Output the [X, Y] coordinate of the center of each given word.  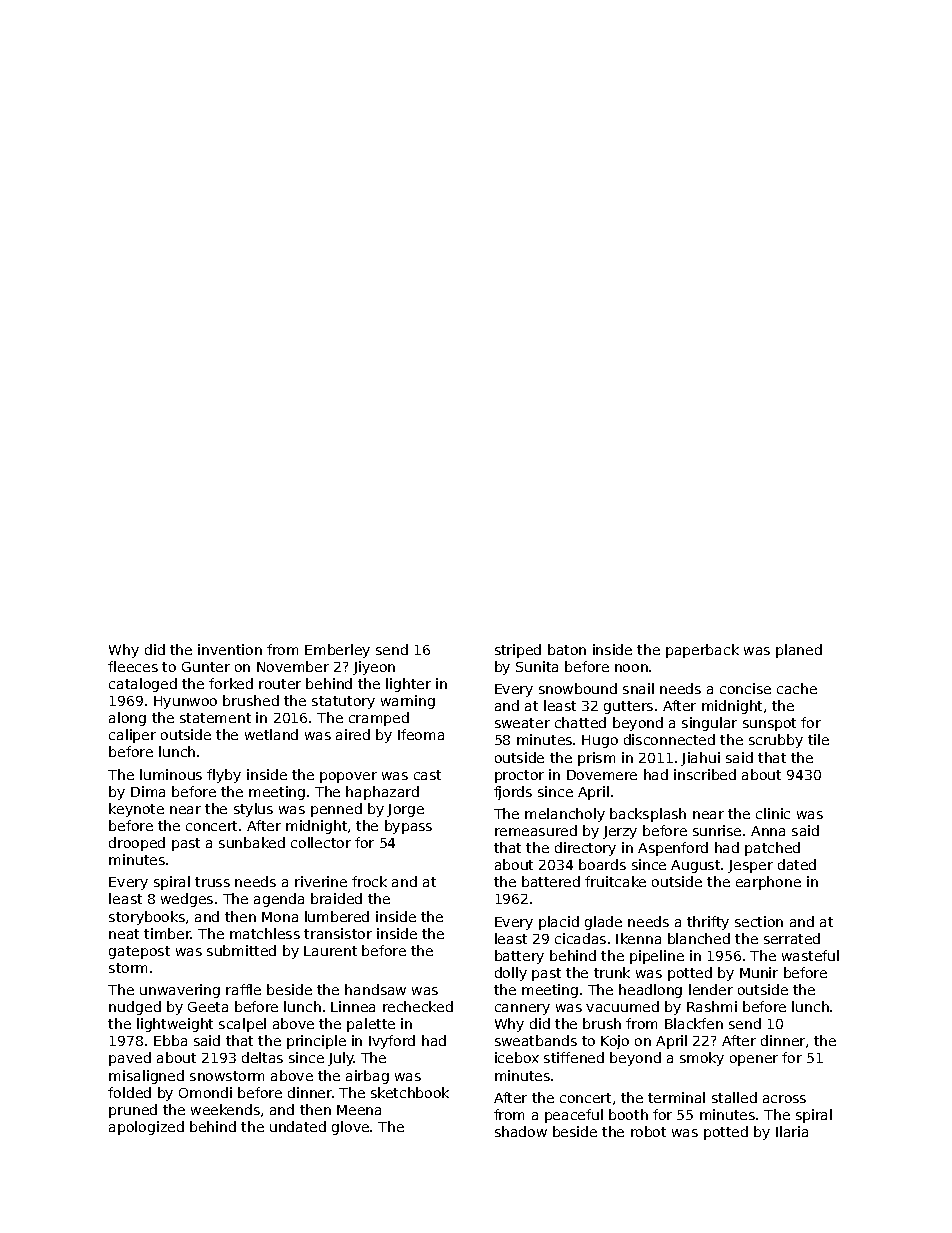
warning [408, 702]
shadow [521, 1131]
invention [230, 649]
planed [799, 651]
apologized [146, 1128]
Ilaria [792, 1131]
